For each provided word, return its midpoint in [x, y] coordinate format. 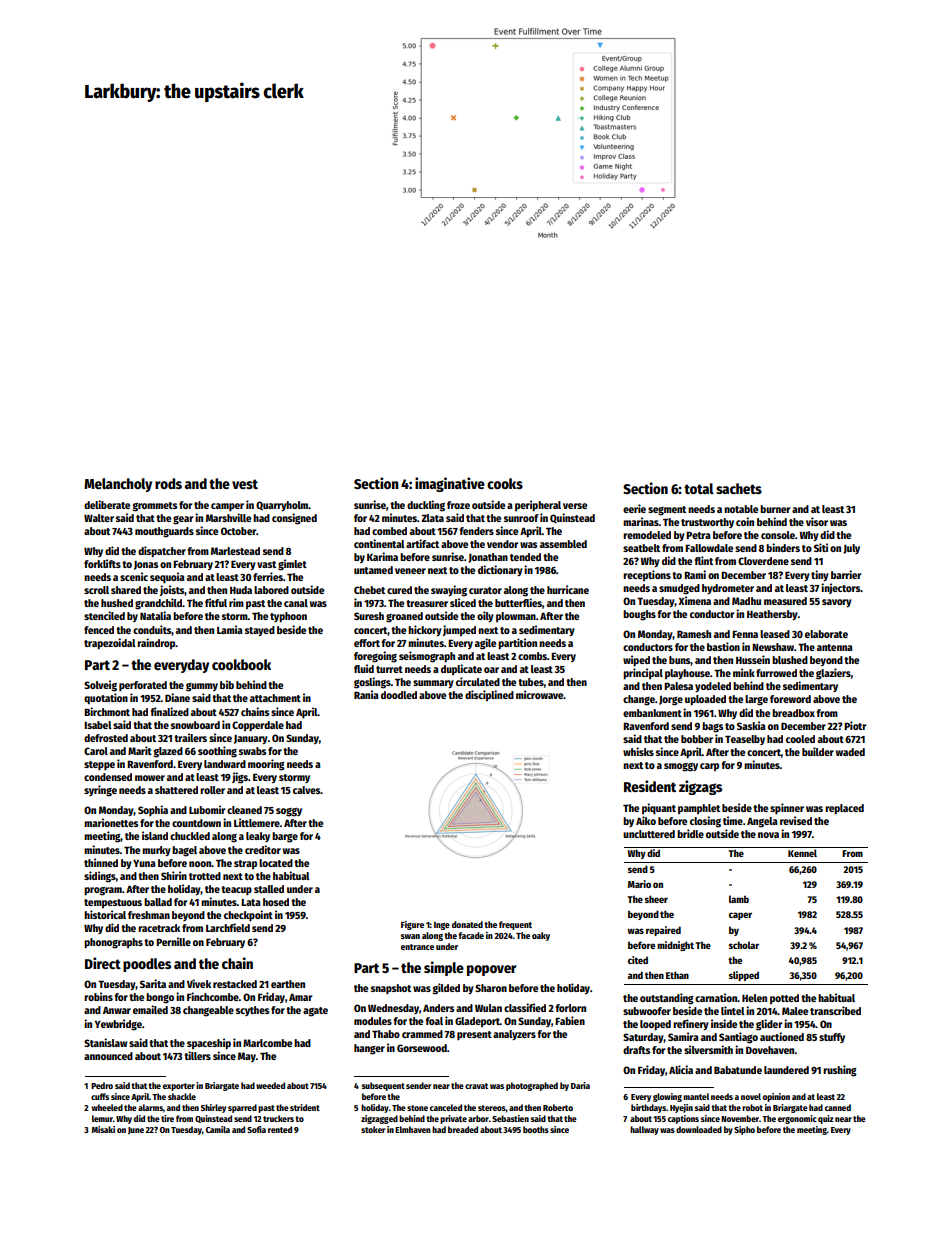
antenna [835, 647]
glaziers [833, 674]
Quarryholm [282, 506]
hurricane [568, 589]
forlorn [570, 1008]
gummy [202, 687]
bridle [690, 833]
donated [467, 924]
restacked [235, 984]
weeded [270, 1085]
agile [485, 644]
